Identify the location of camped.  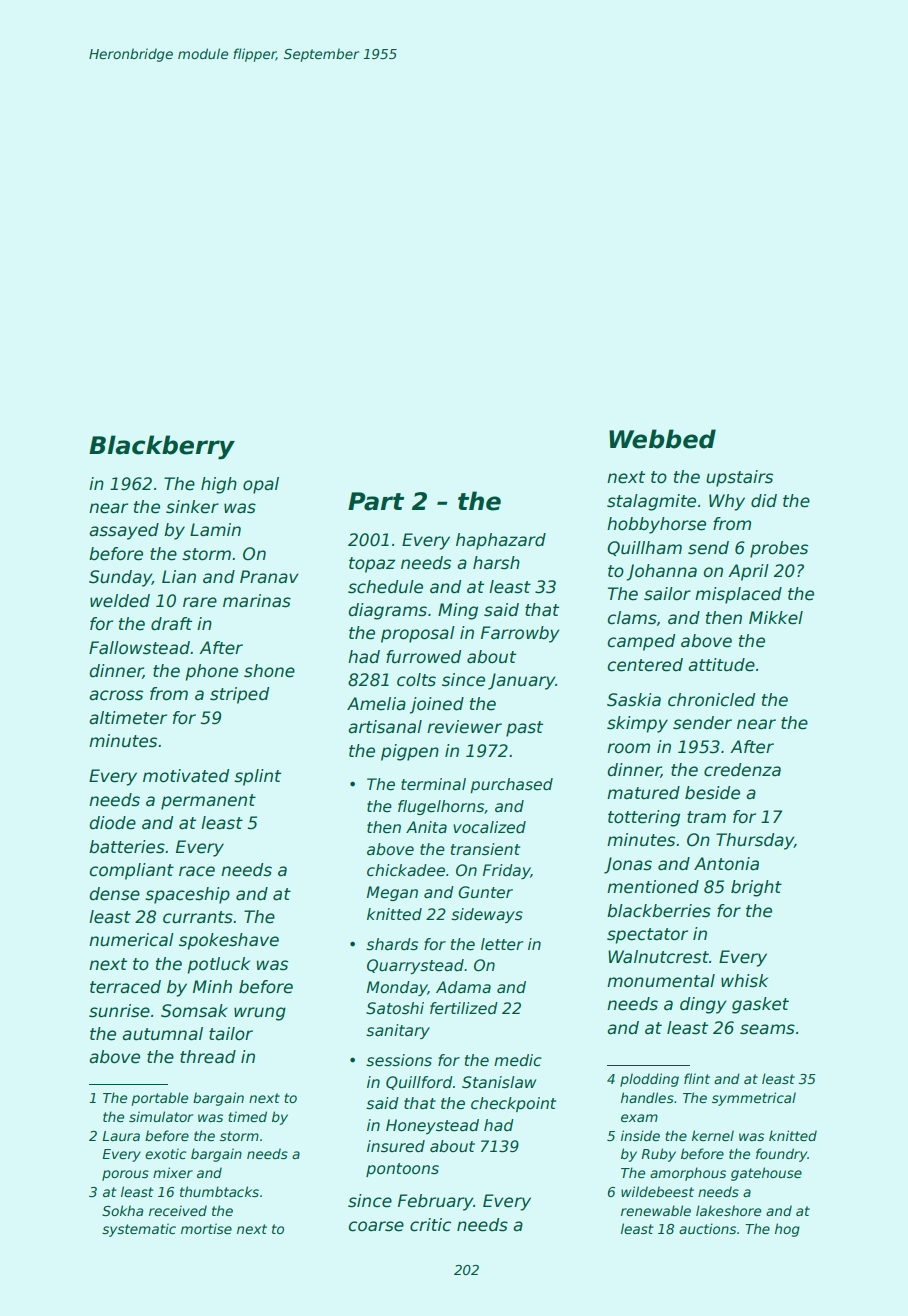
(641, 642).
